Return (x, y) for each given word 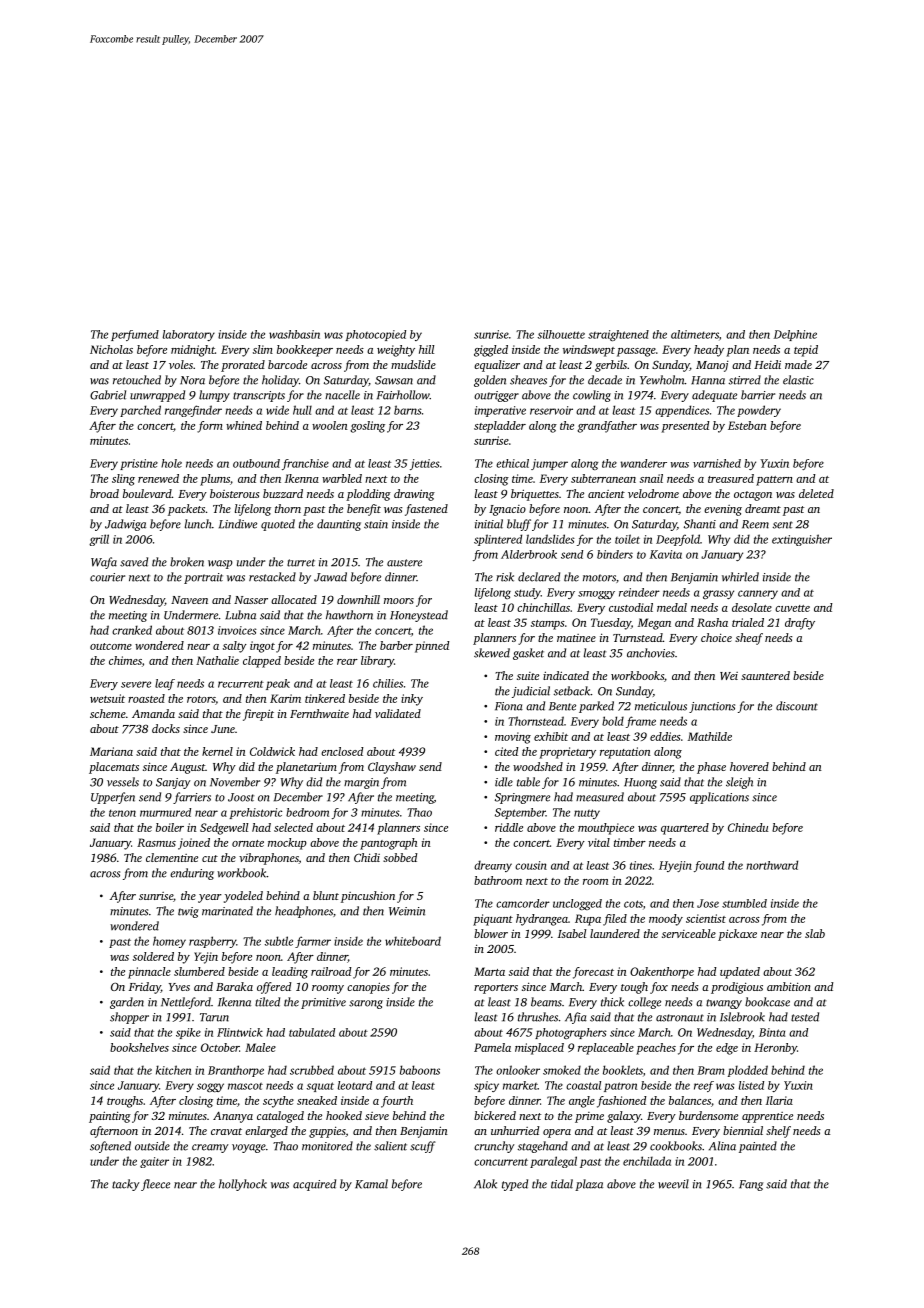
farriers (192, 798)
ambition (789, 986)
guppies (327, 1132)
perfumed (135, 335)
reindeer (639, 592)
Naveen (189, 600)
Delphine (795, 335)
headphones (304, 912)
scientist (706, 918)
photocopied (376, 335)
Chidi (367, 857)
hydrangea (542, 920)
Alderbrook (529, 554)
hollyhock (243, 1185)
